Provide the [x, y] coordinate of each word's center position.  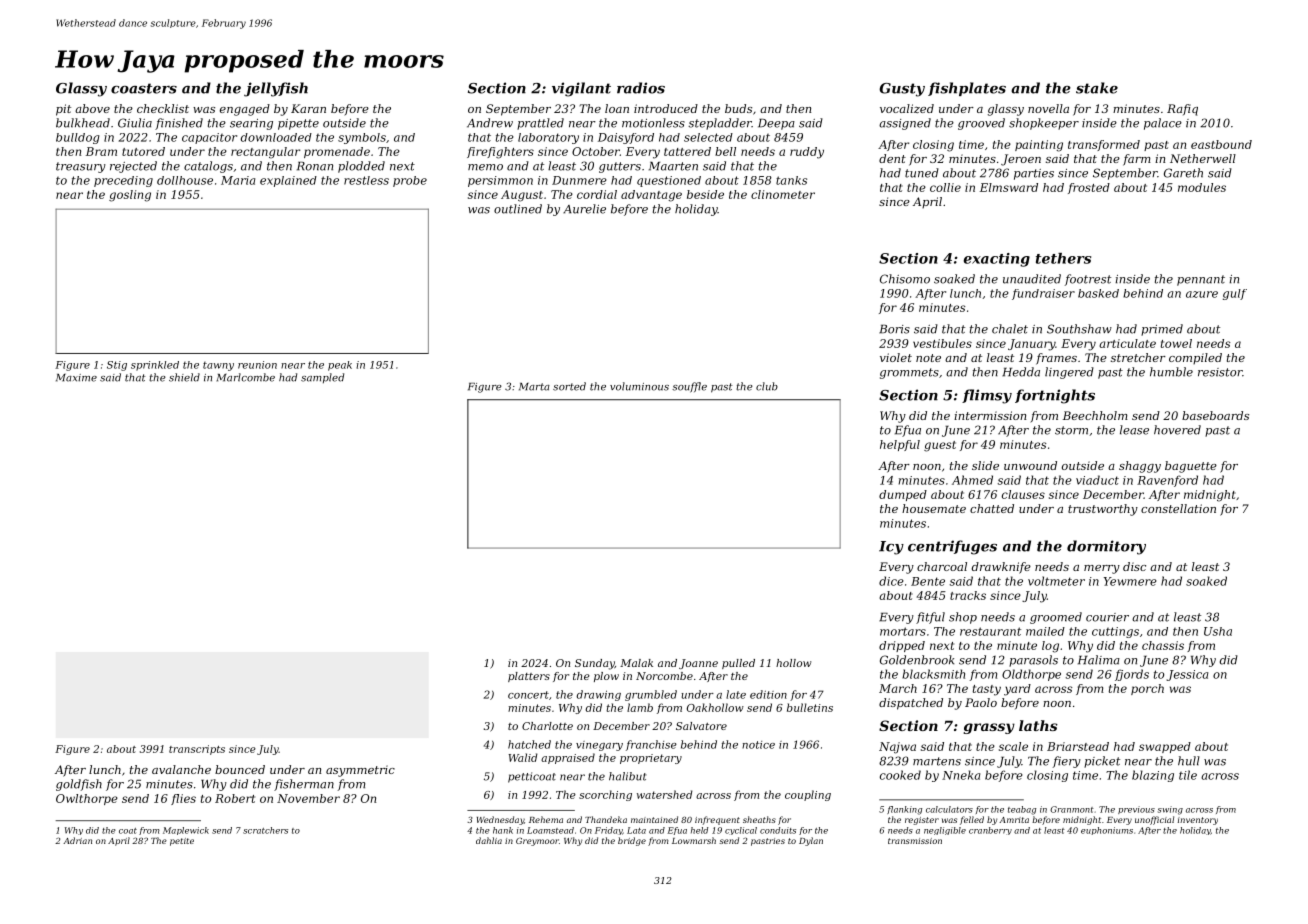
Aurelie [584, 209]
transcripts [197, 750]
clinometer [783, 194]
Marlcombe [246, 377]
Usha [1218, 631]
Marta [534, 387]
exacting [997, 260]
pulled [738, 664]
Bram [101, 151]
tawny [218, 366]
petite [182, 842]
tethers [1063, 258]
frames [1056, 359]
